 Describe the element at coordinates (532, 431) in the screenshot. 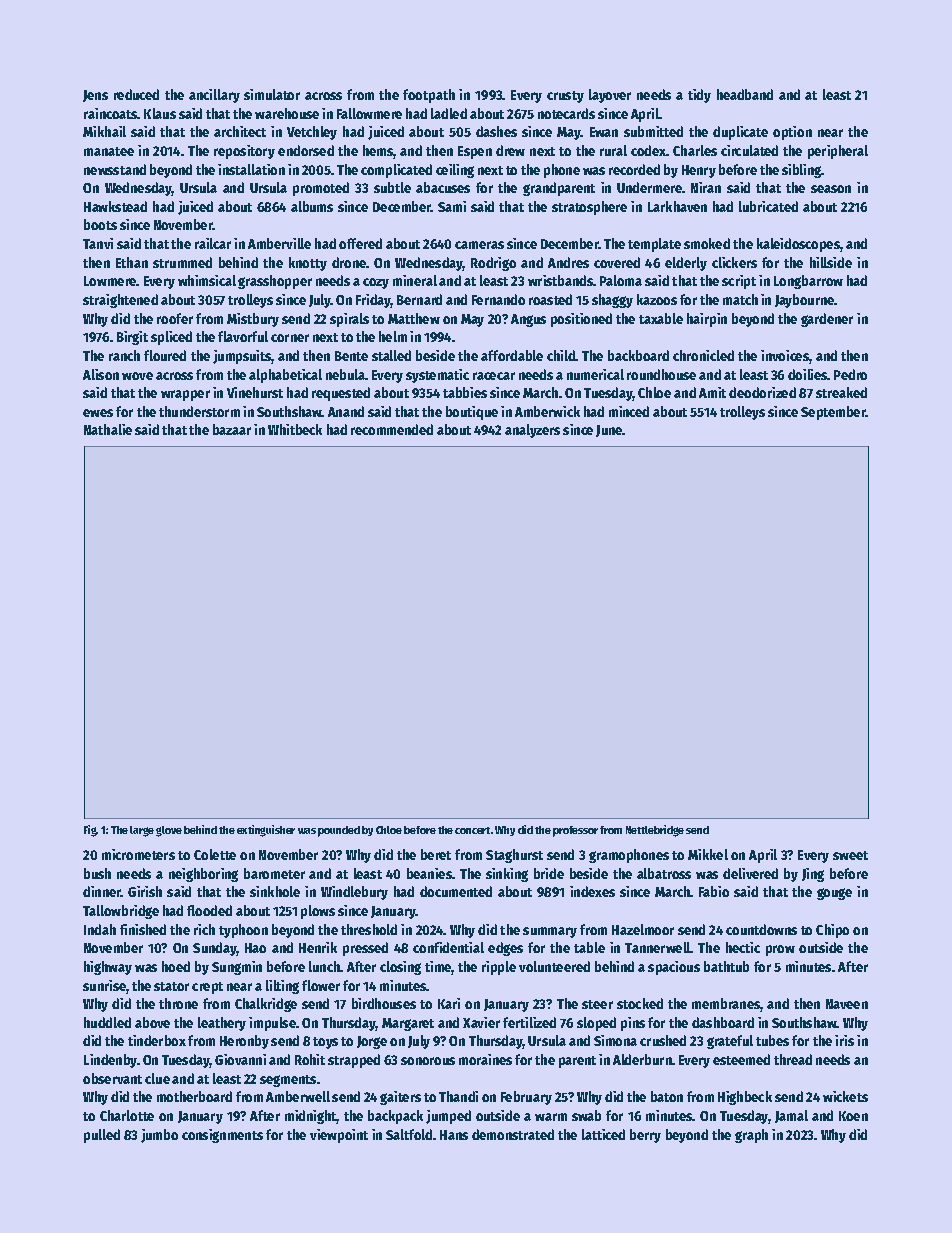

I see `analyzers` at that location.
